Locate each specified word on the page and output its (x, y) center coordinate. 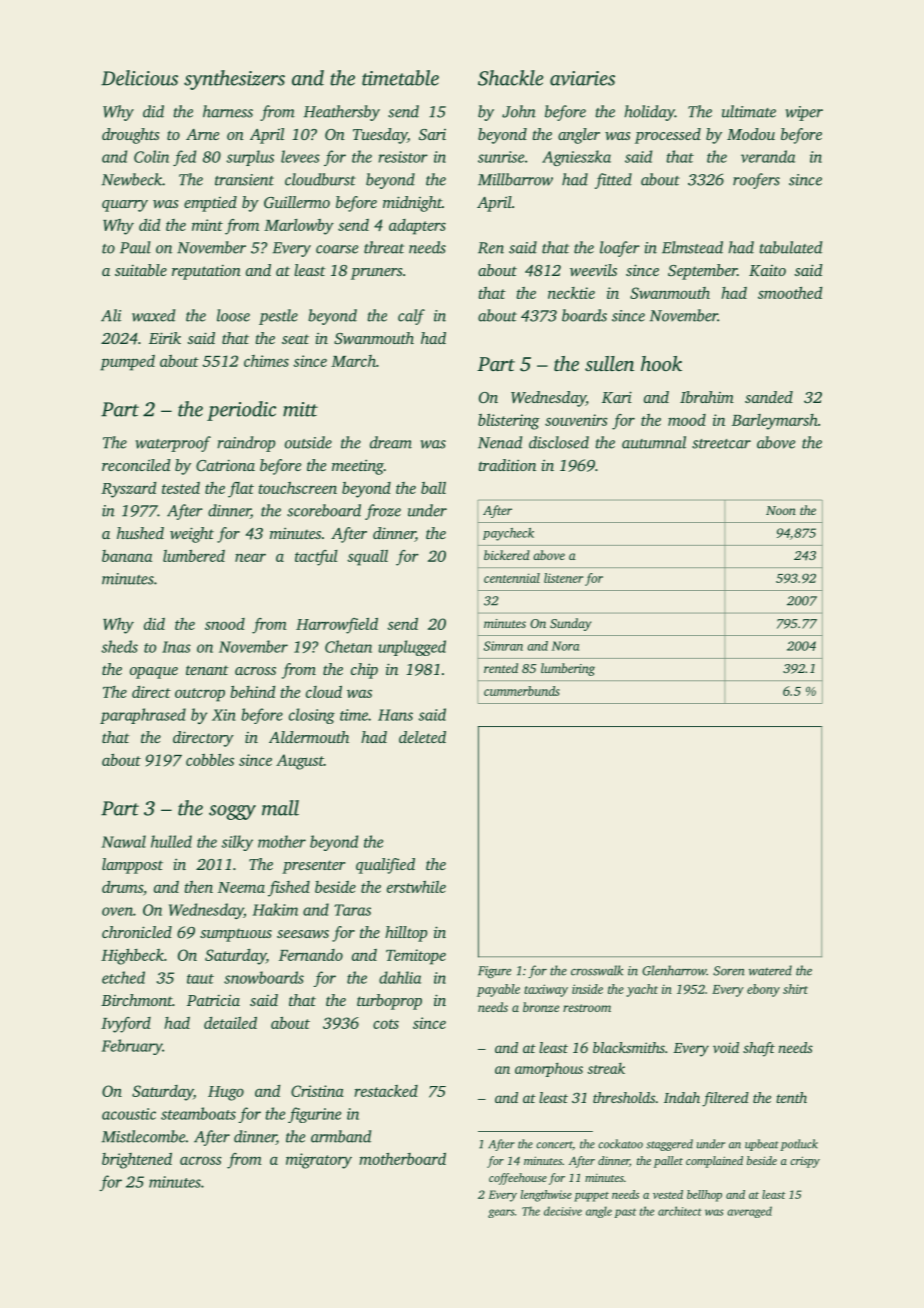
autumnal (654, 442)
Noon (781, 510)
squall (367, 558)
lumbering (568, 669)
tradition (507, 465)
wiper (804, 113)
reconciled (136, 465)
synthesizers (234, 80)
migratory (319, 1161)
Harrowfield (337, 626)
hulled (171, 841)
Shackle (510, 78)
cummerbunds (522, 691)
